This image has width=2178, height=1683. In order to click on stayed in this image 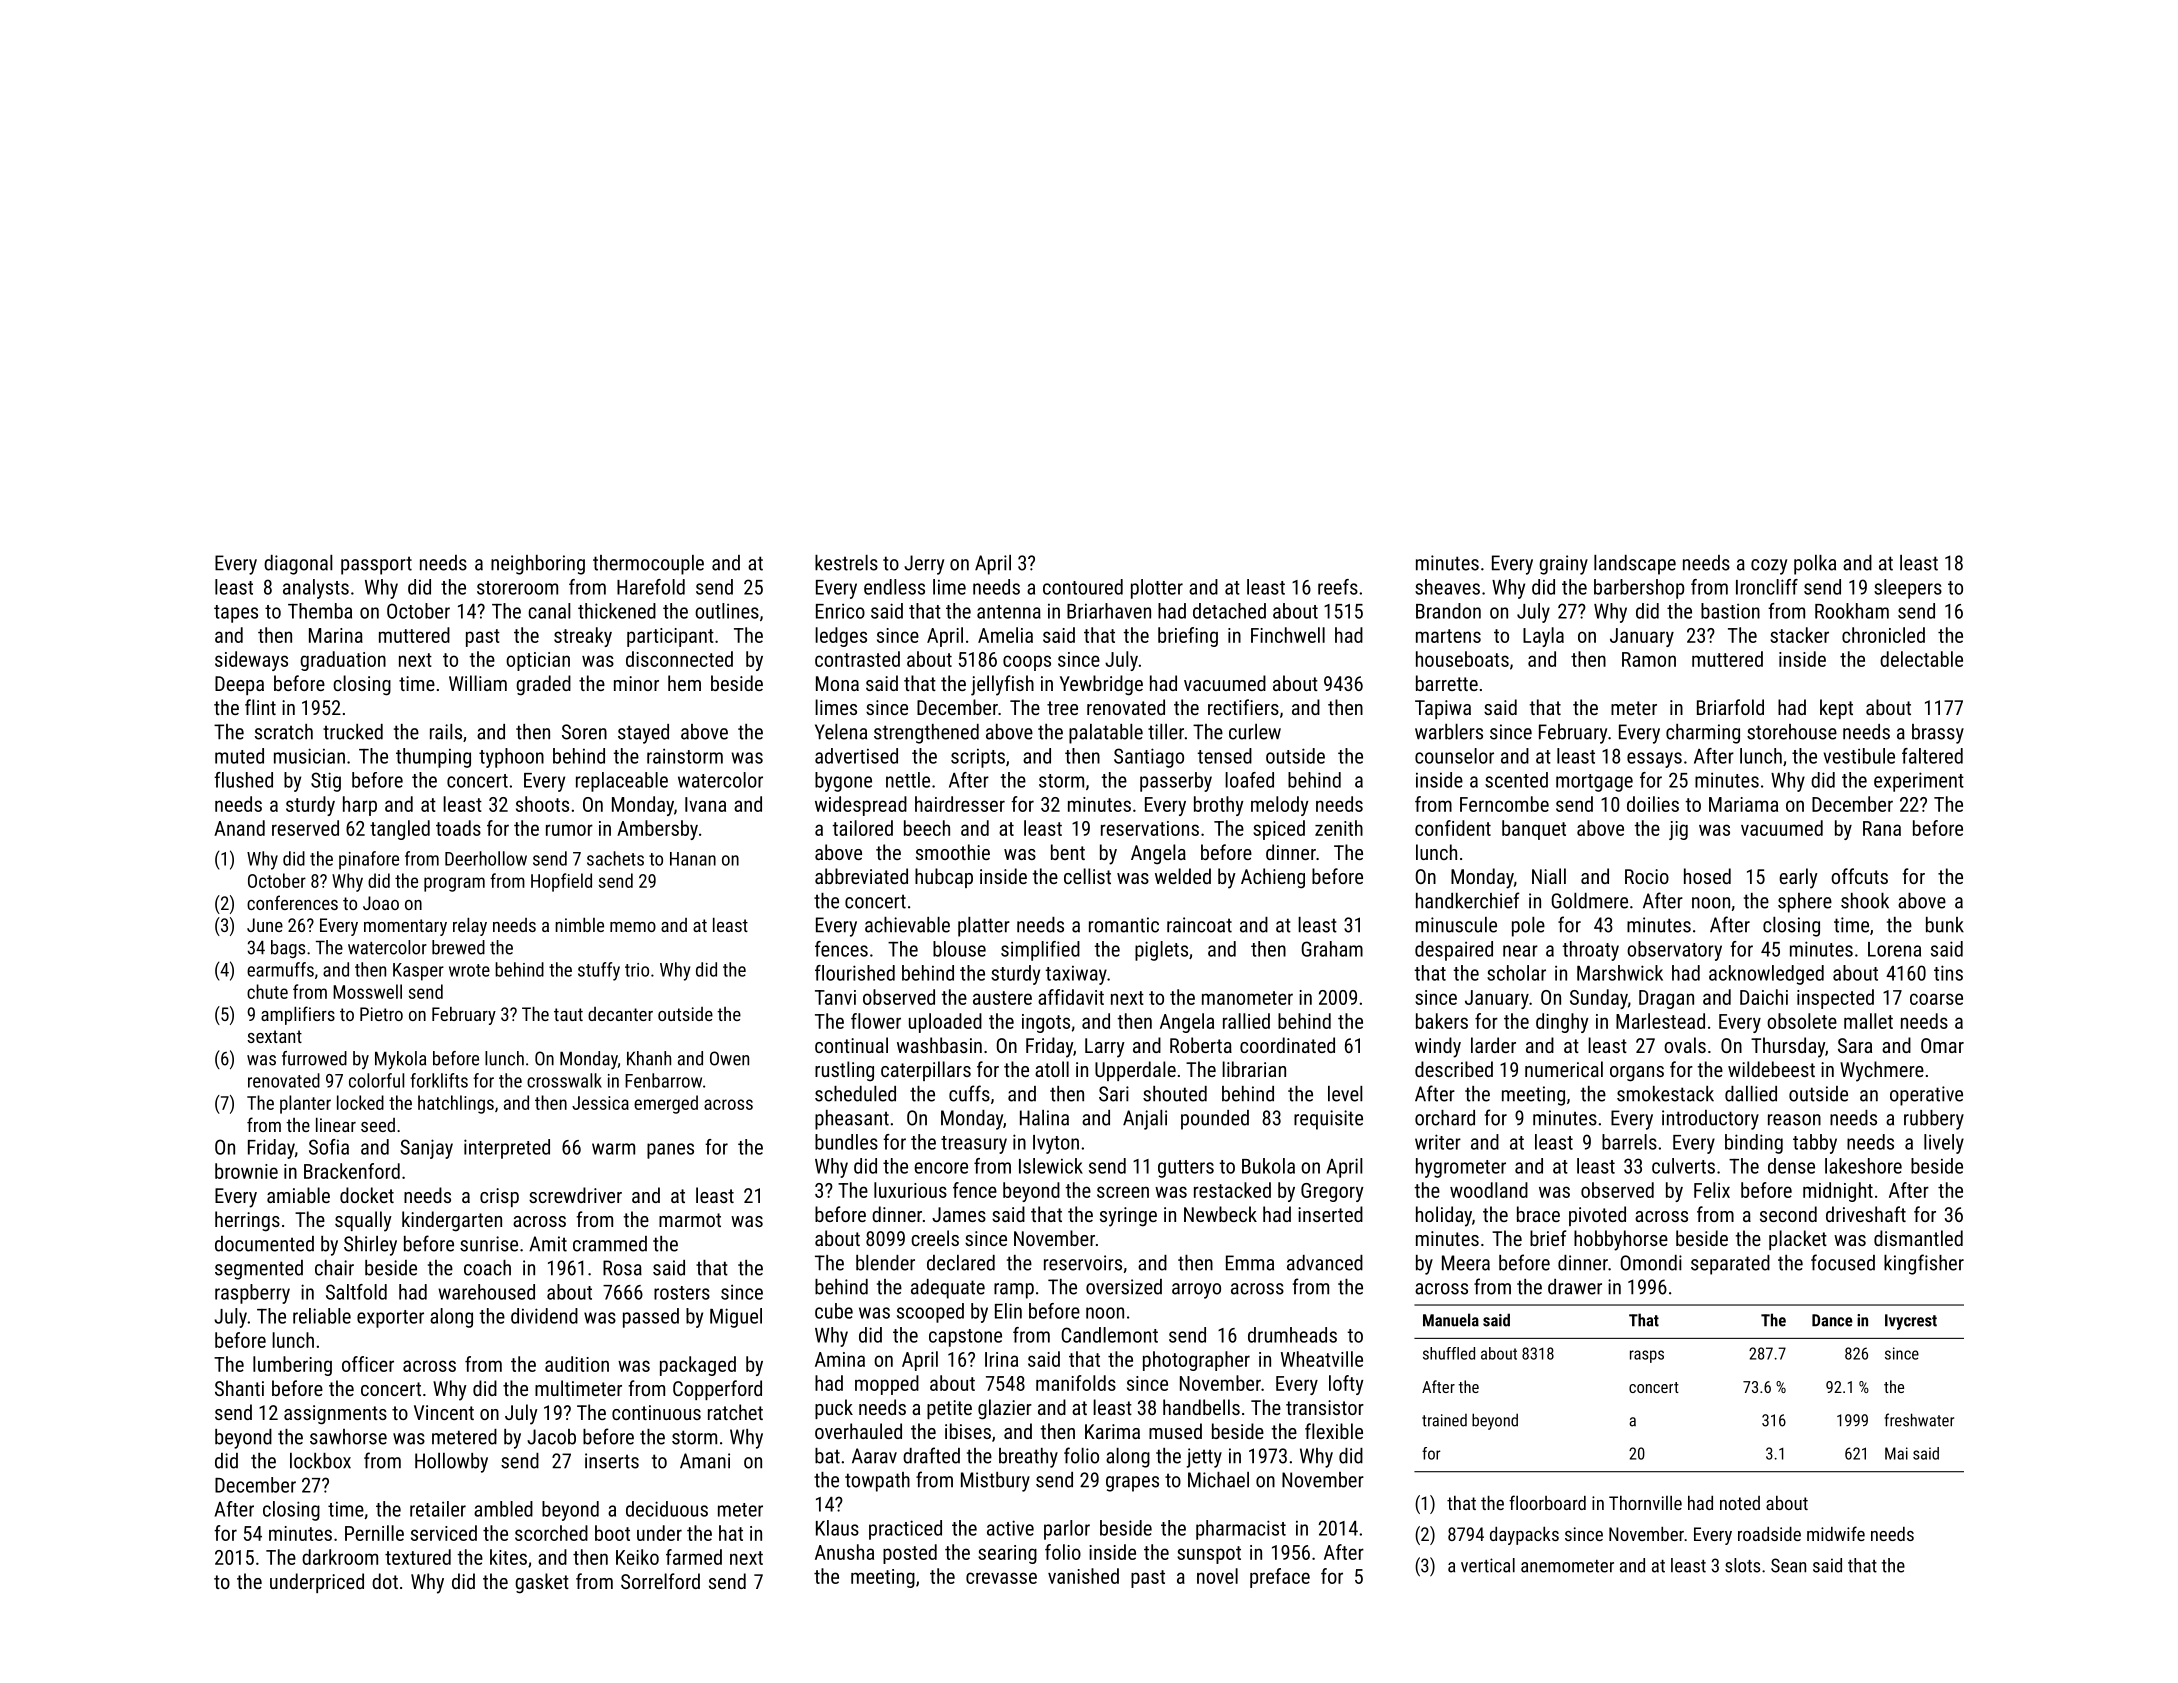, I will do `click(643, 734)`.
